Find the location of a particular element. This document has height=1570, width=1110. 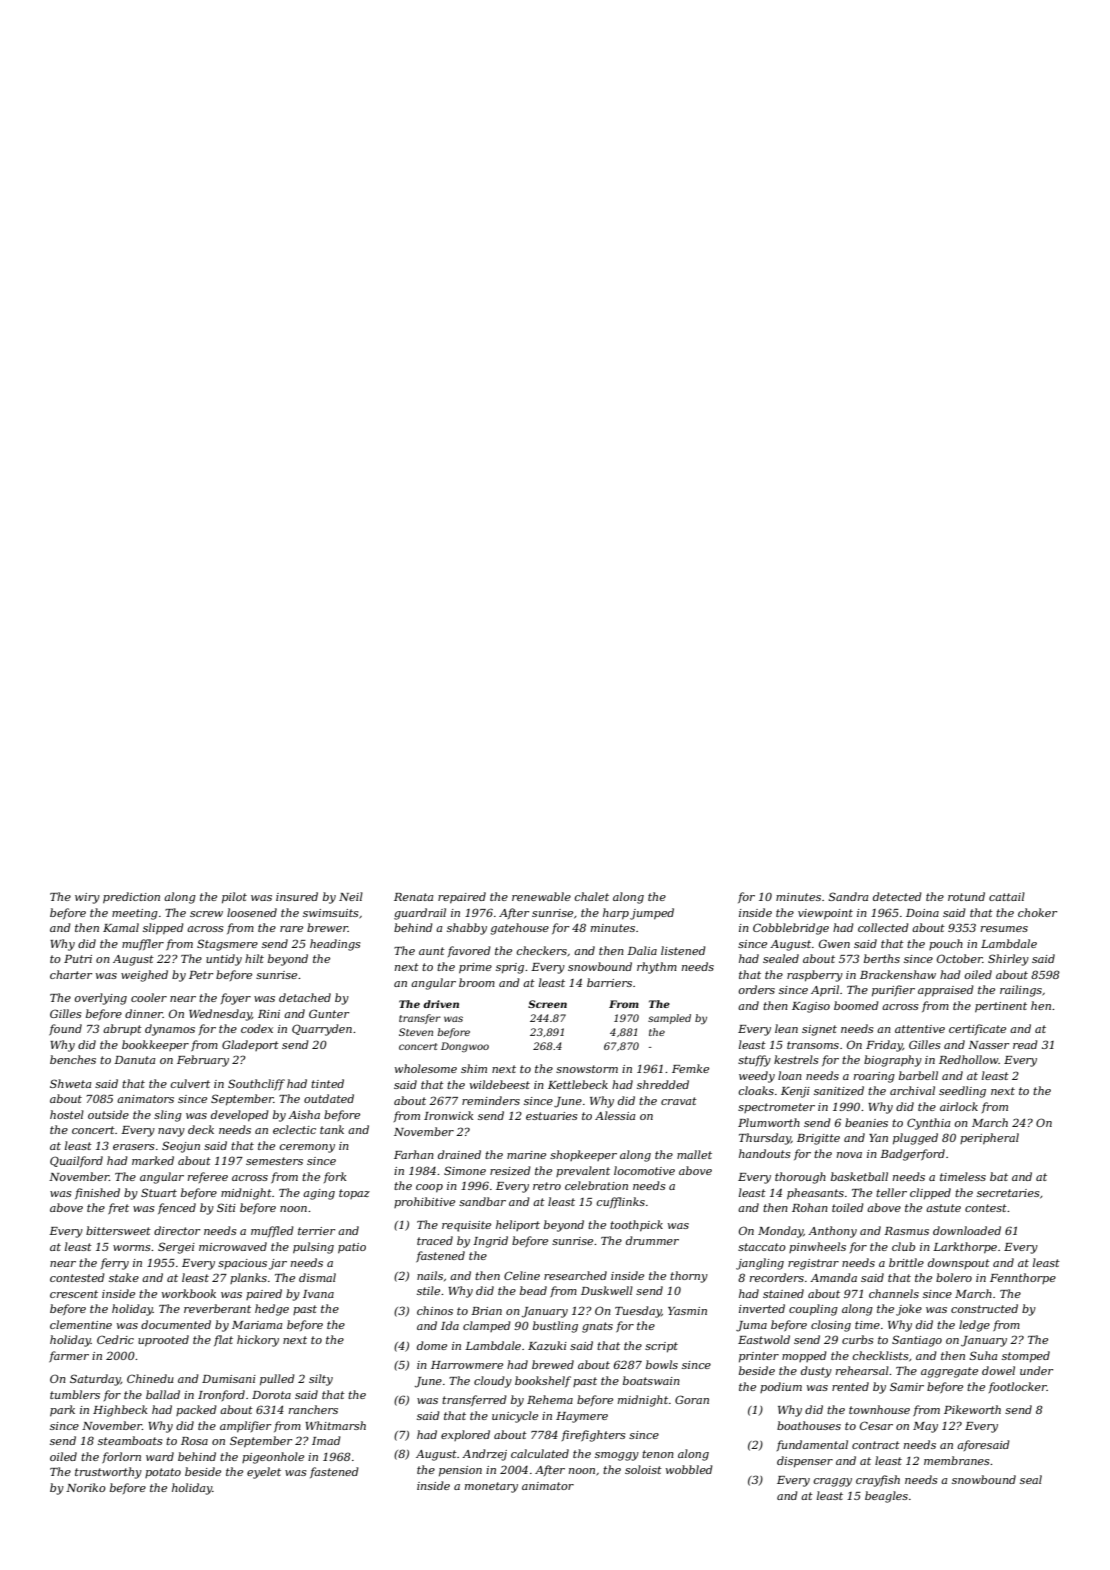

beagles is located at coordinates (886, 1497).
